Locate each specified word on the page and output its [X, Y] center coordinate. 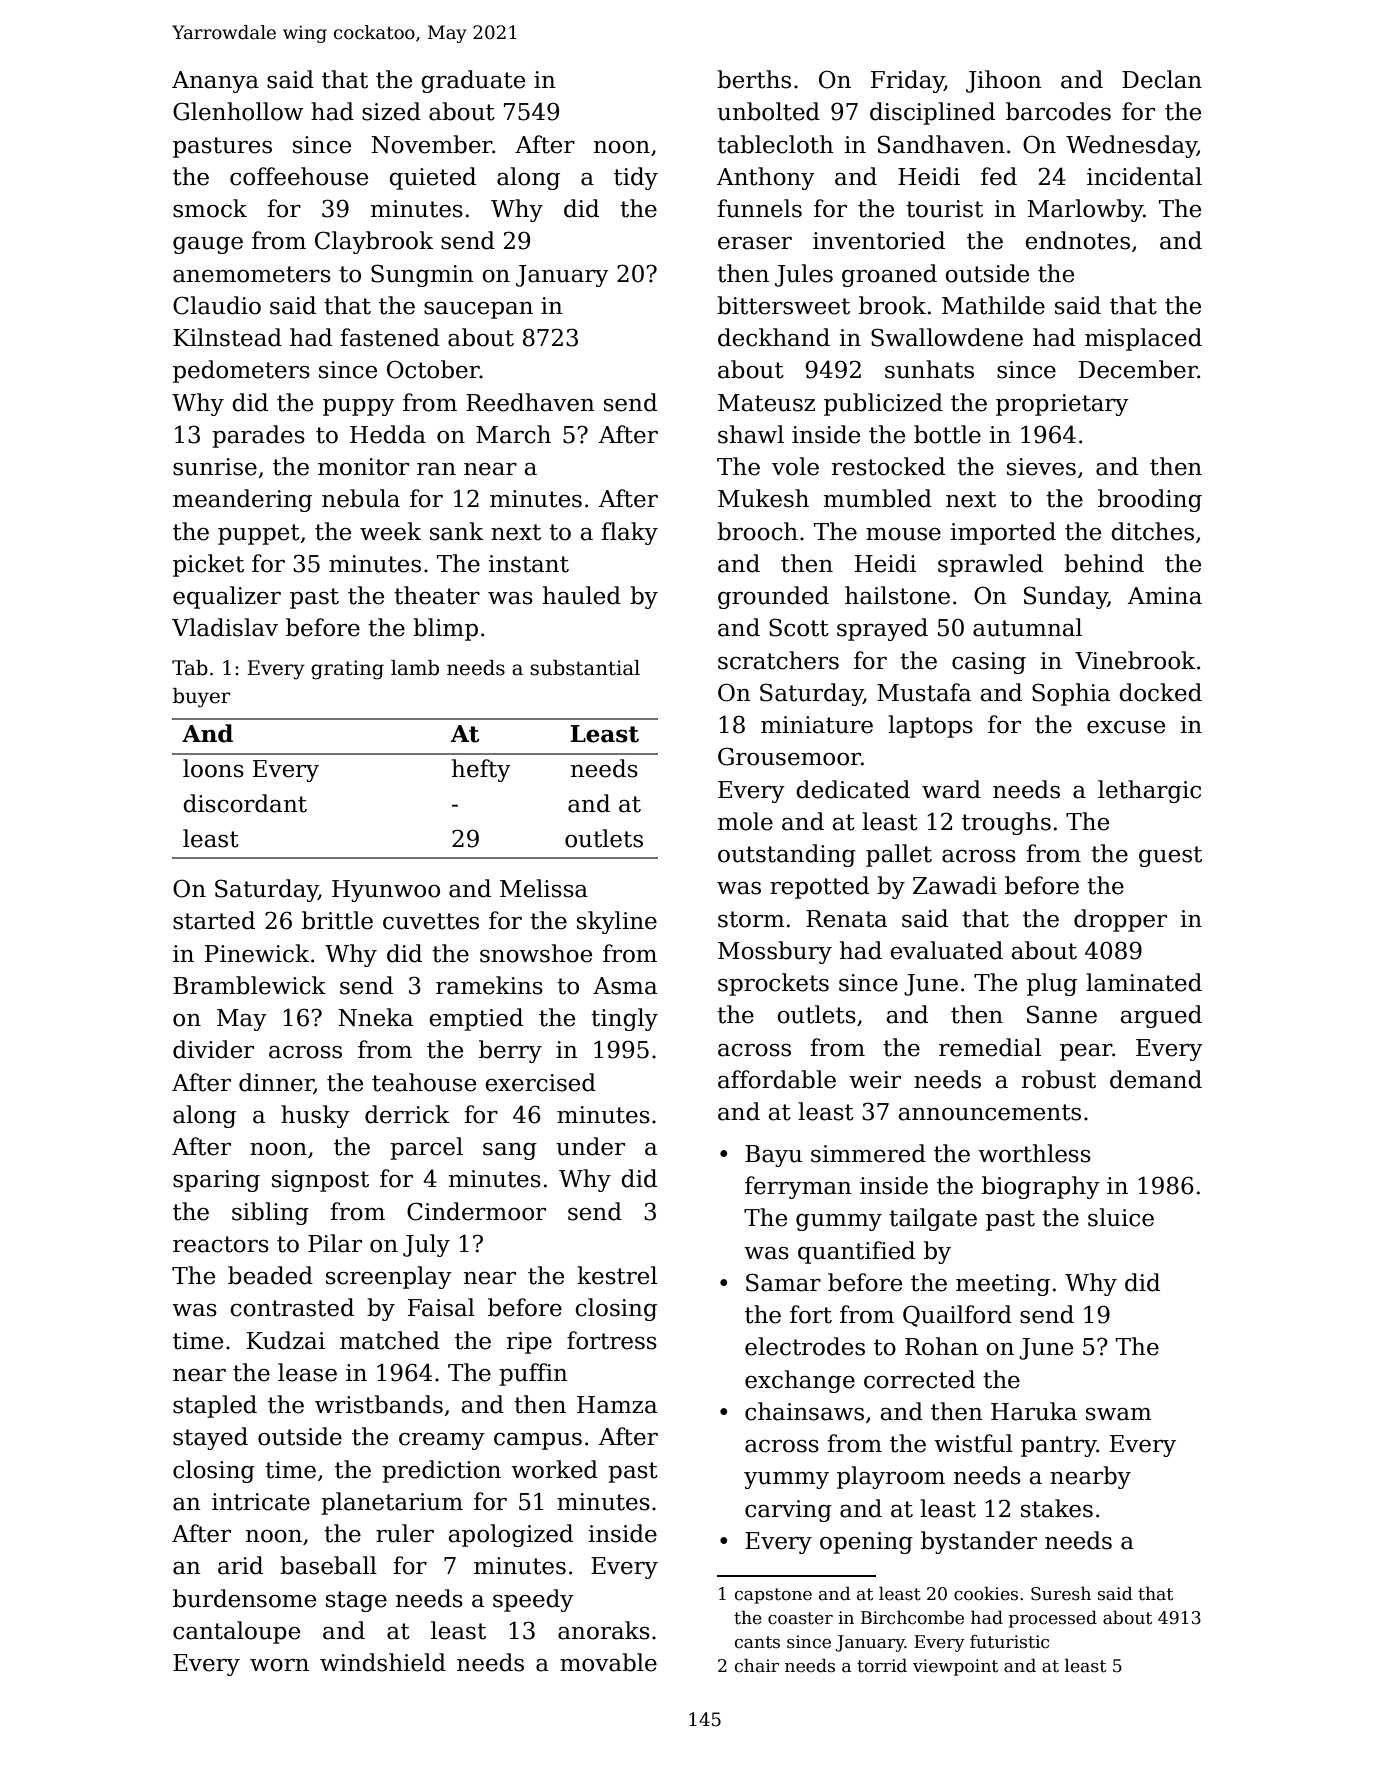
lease [307, 1372]
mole [745, 821]
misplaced [1143, 339]
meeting [1003, 1285]
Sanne [1062, 1014]
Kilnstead [227, 337]
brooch [757, 531]
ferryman [798, 1187]
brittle [337, 920]
